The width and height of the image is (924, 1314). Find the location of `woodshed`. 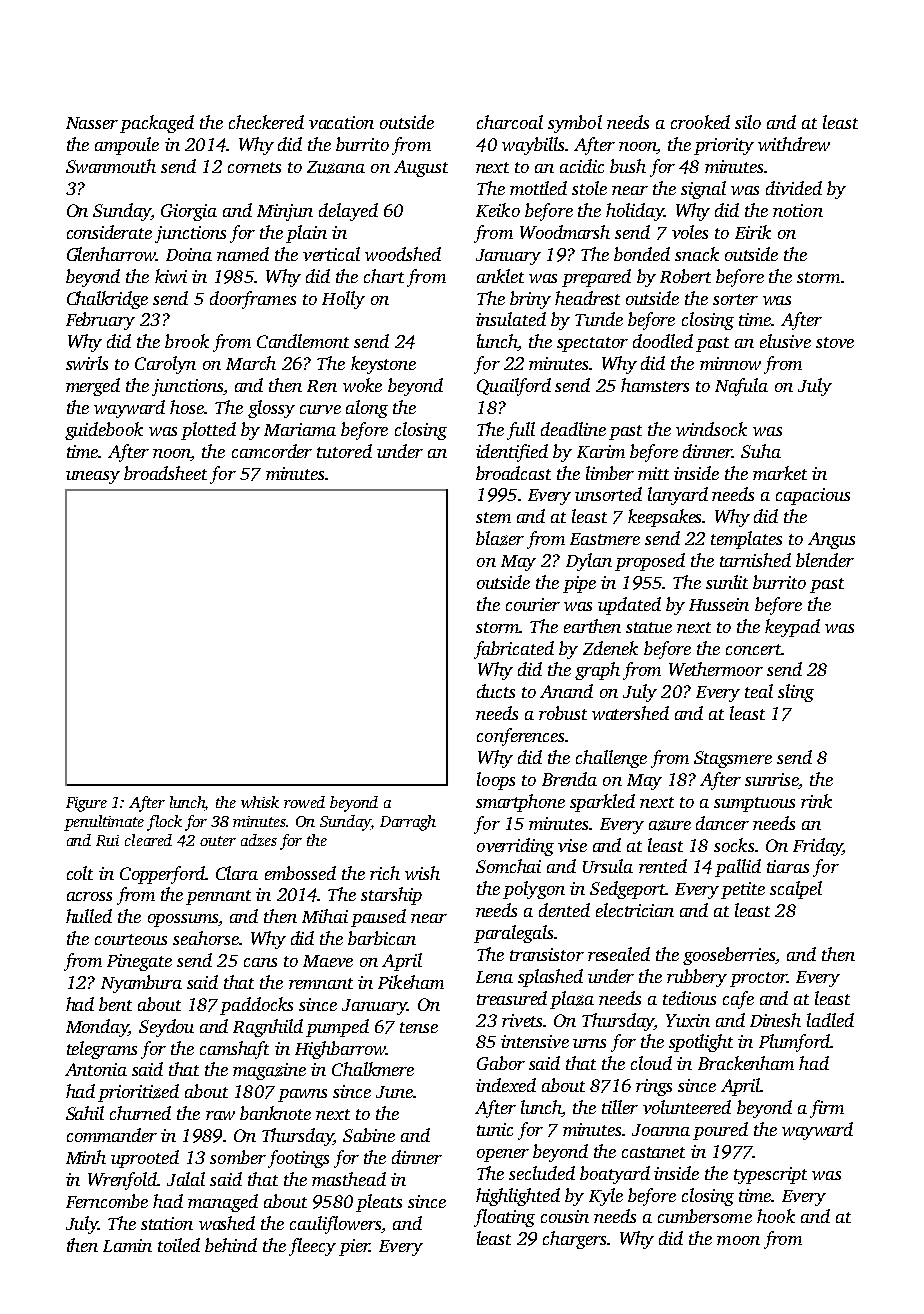

woodshed is located at coordinates (403, 254).
